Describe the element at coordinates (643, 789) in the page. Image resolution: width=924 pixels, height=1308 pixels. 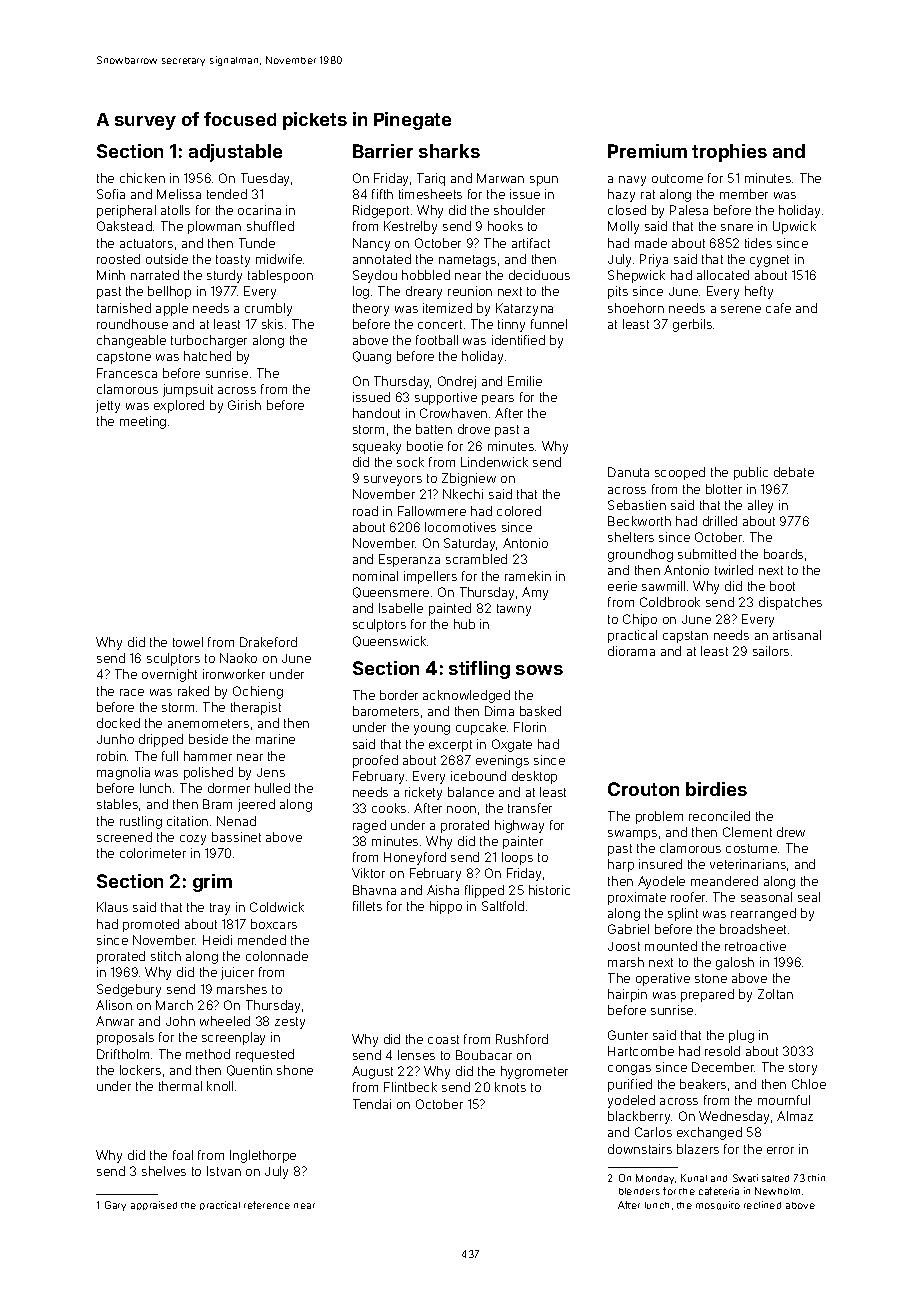
I see `Crouton` at that location.
